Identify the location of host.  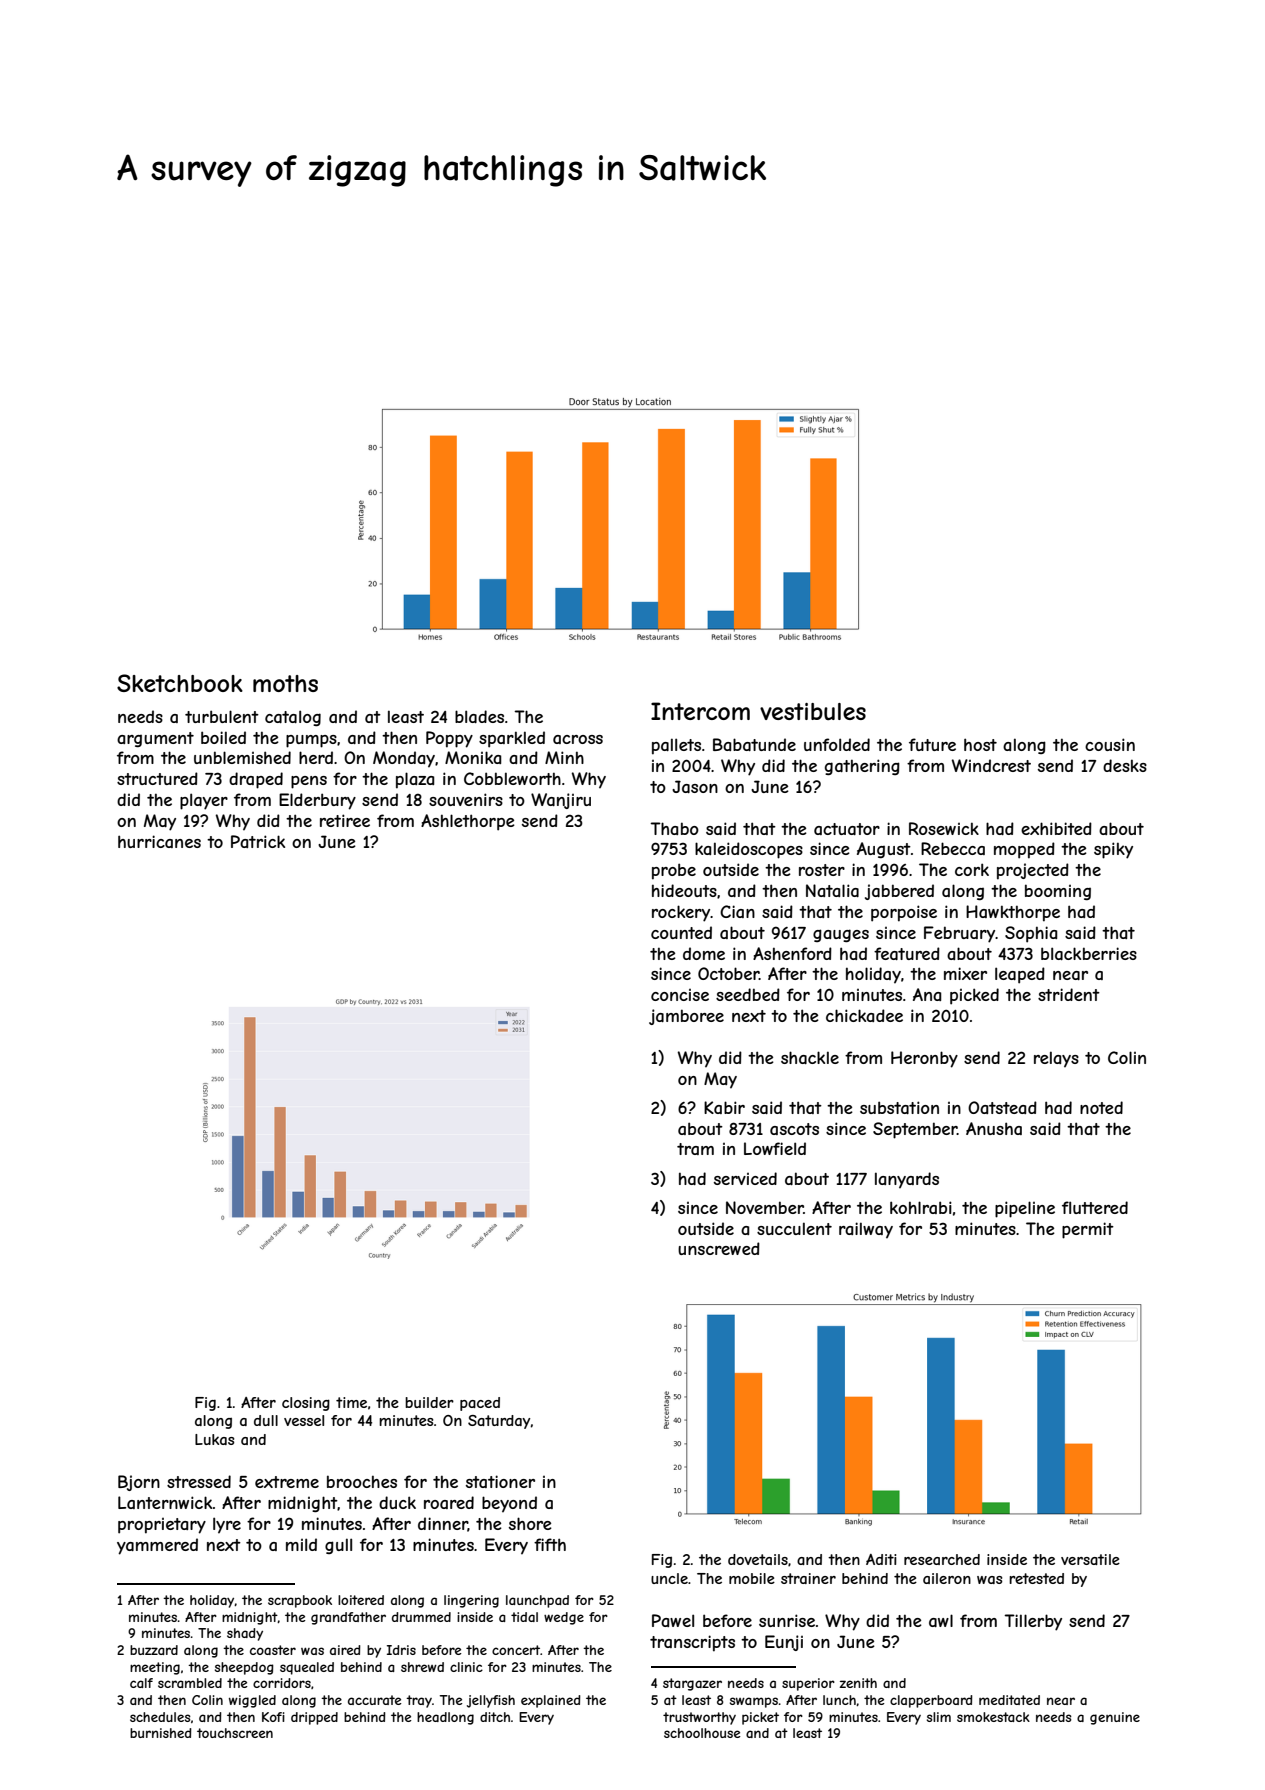
(980, 744).
